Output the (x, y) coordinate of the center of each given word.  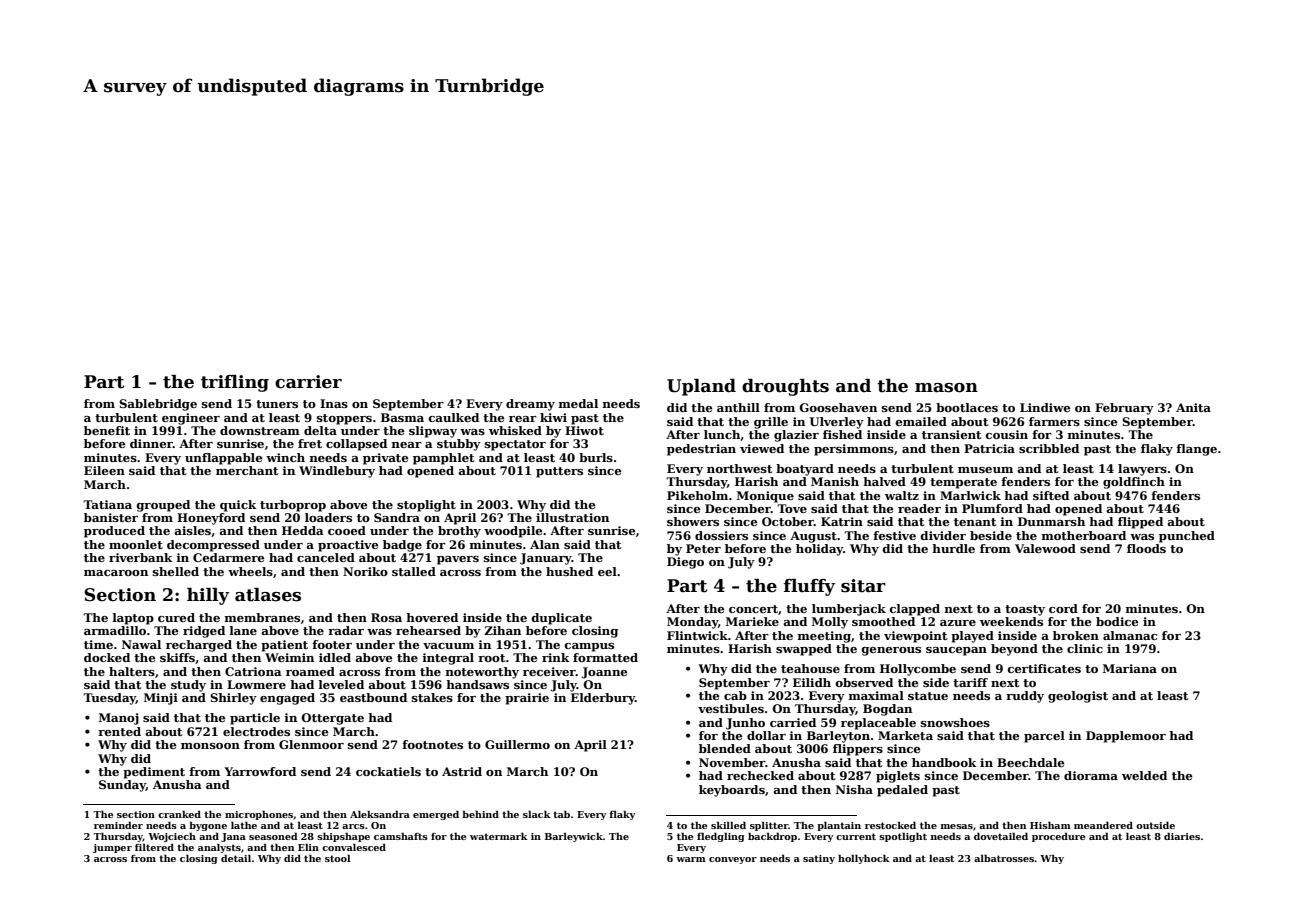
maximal (876, 695)
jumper (112, 848)
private (385, 459)
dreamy (530, 405)
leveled (341, 684)
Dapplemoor (1126, 737)
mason (946, 388)
